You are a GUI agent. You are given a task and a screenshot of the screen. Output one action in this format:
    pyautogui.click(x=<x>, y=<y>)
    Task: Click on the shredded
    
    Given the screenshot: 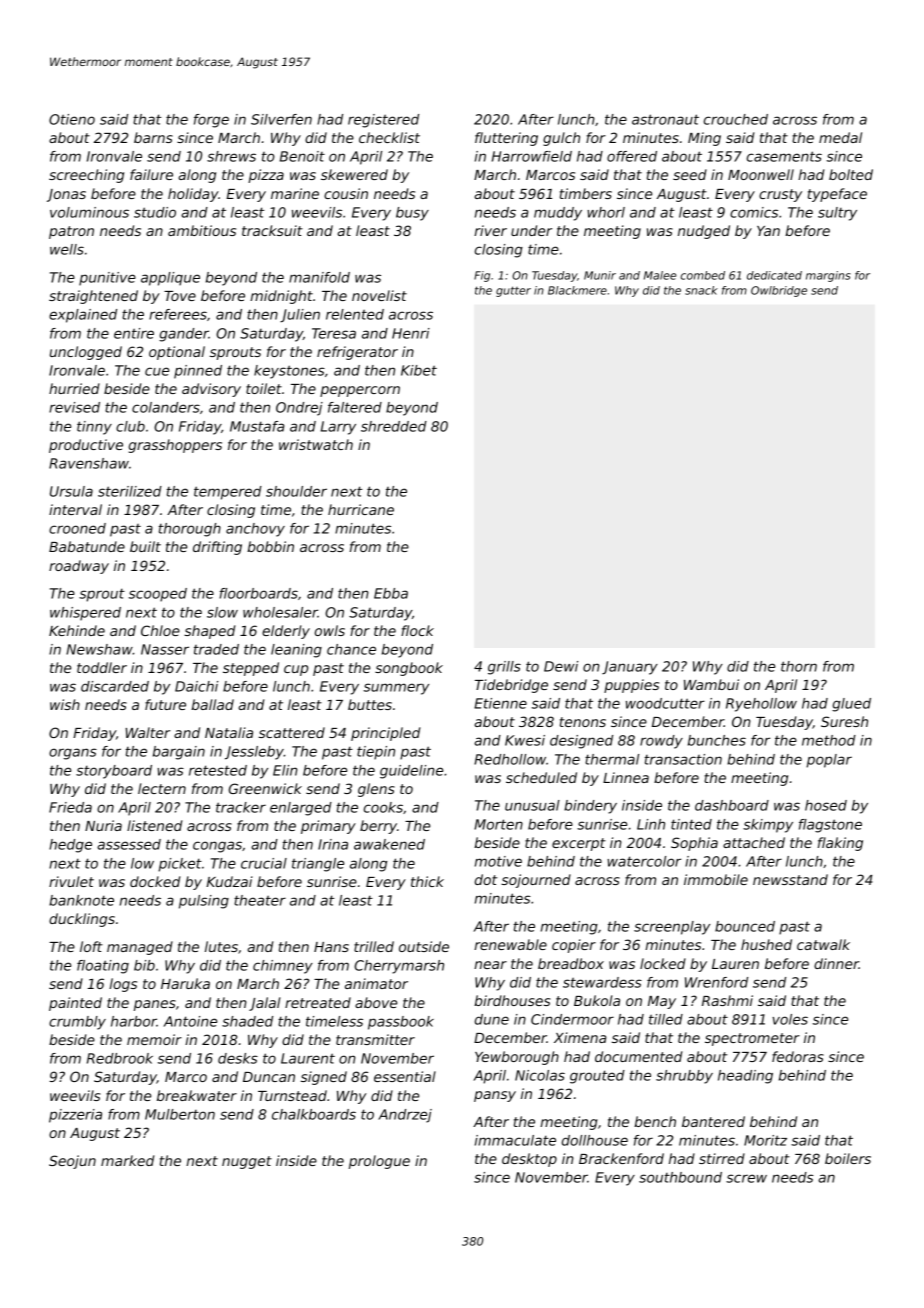 What is the action you would take?
    pyautogui.click(x=394, y=426)
